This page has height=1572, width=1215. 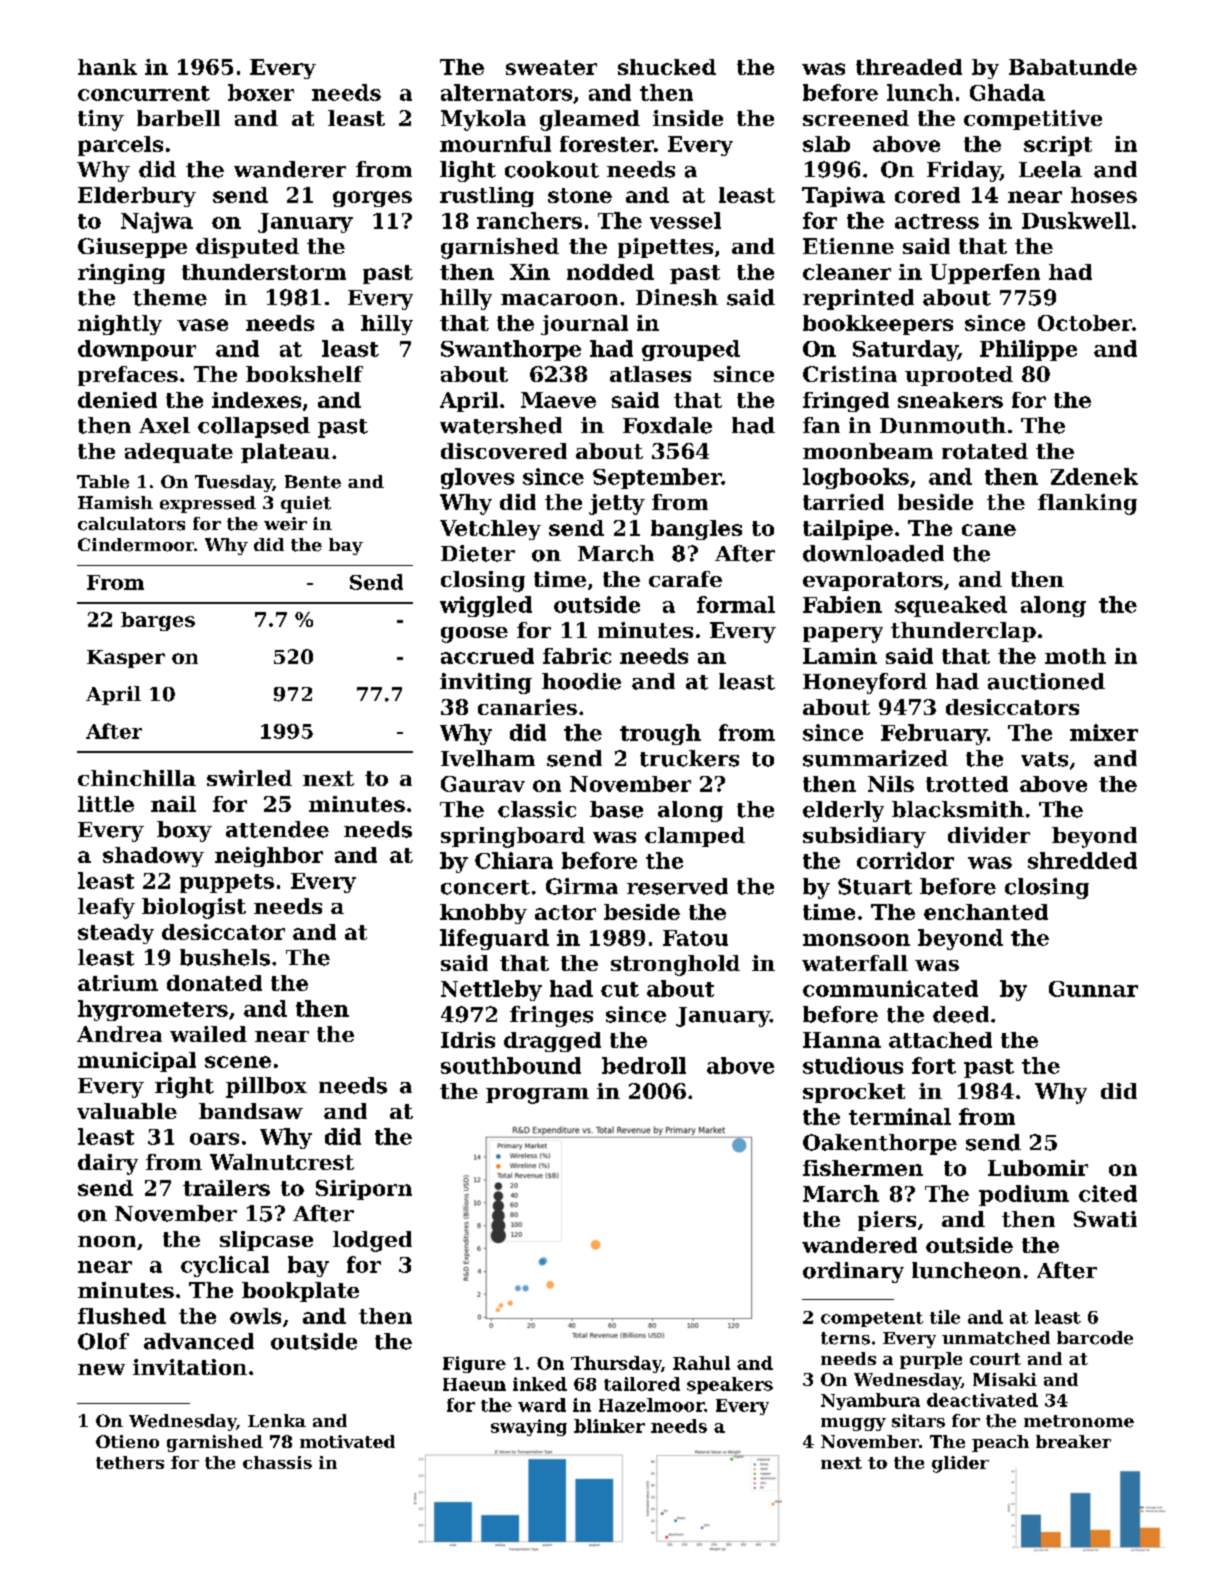 What do you see at coordinates (989, 530) in the page?
I see `cane` at bounding box center [989, 530].
